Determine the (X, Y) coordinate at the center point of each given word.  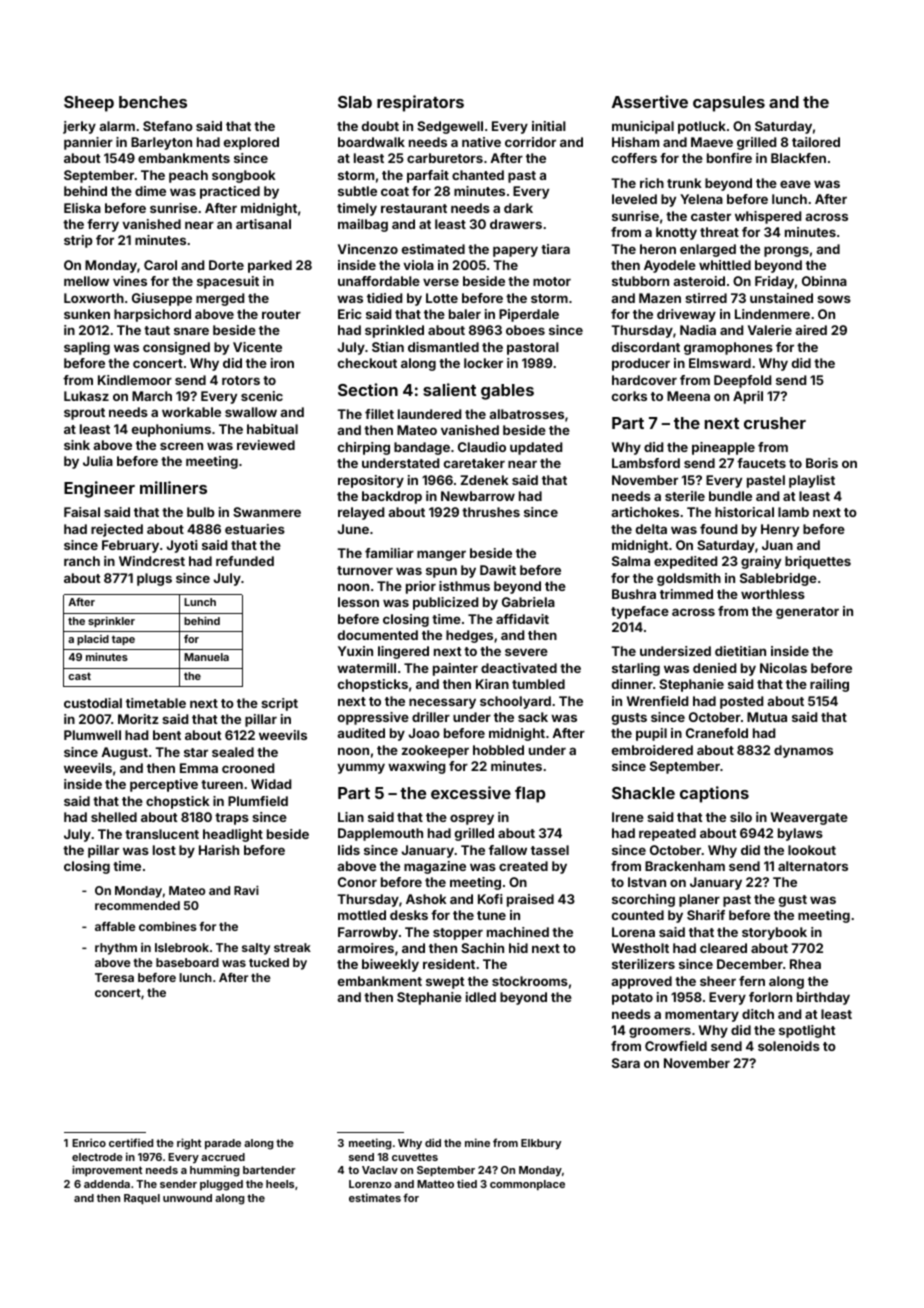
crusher (775, 423)
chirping (364, 448)
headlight (233, 835)
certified (131, 1142)
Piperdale (529, 315)
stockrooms (530, 981)
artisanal (263, 224)
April (748, 397)
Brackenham (685, 866)
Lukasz (86, 396)
